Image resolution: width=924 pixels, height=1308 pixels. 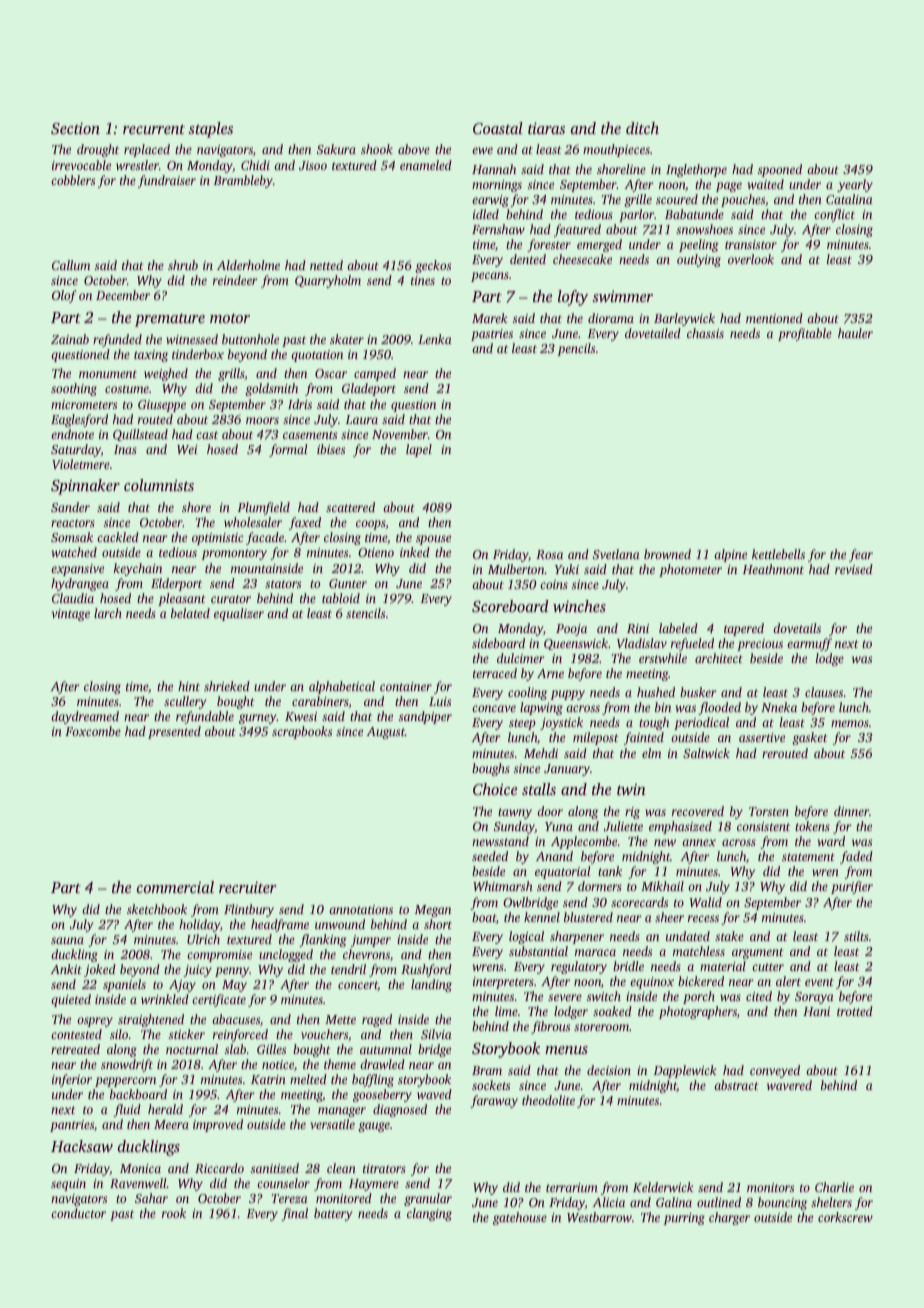 I want to click on Katrin, so click(x=268, y=1079).
